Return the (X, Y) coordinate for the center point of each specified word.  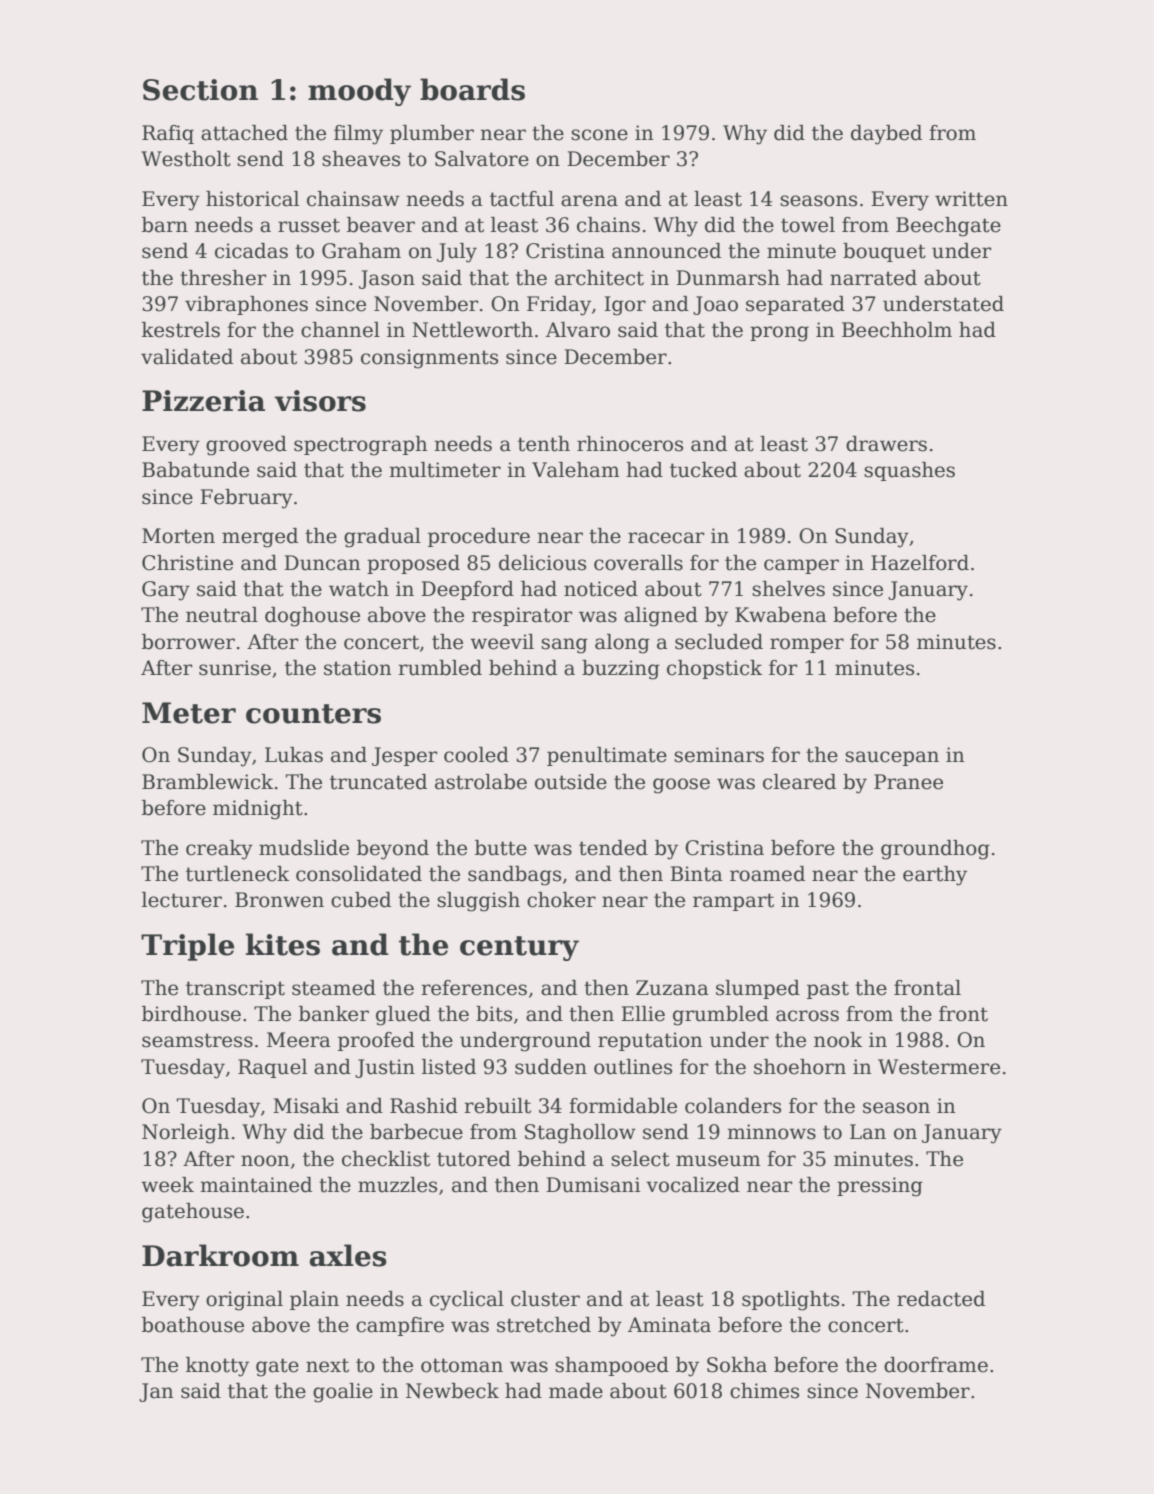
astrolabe (481, 782)
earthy (935, 876)
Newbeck (452, 1391)
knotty (217, 1367)
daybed (886, 135)
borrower (188, 642)
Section (200, 90)
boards (472, 89)
